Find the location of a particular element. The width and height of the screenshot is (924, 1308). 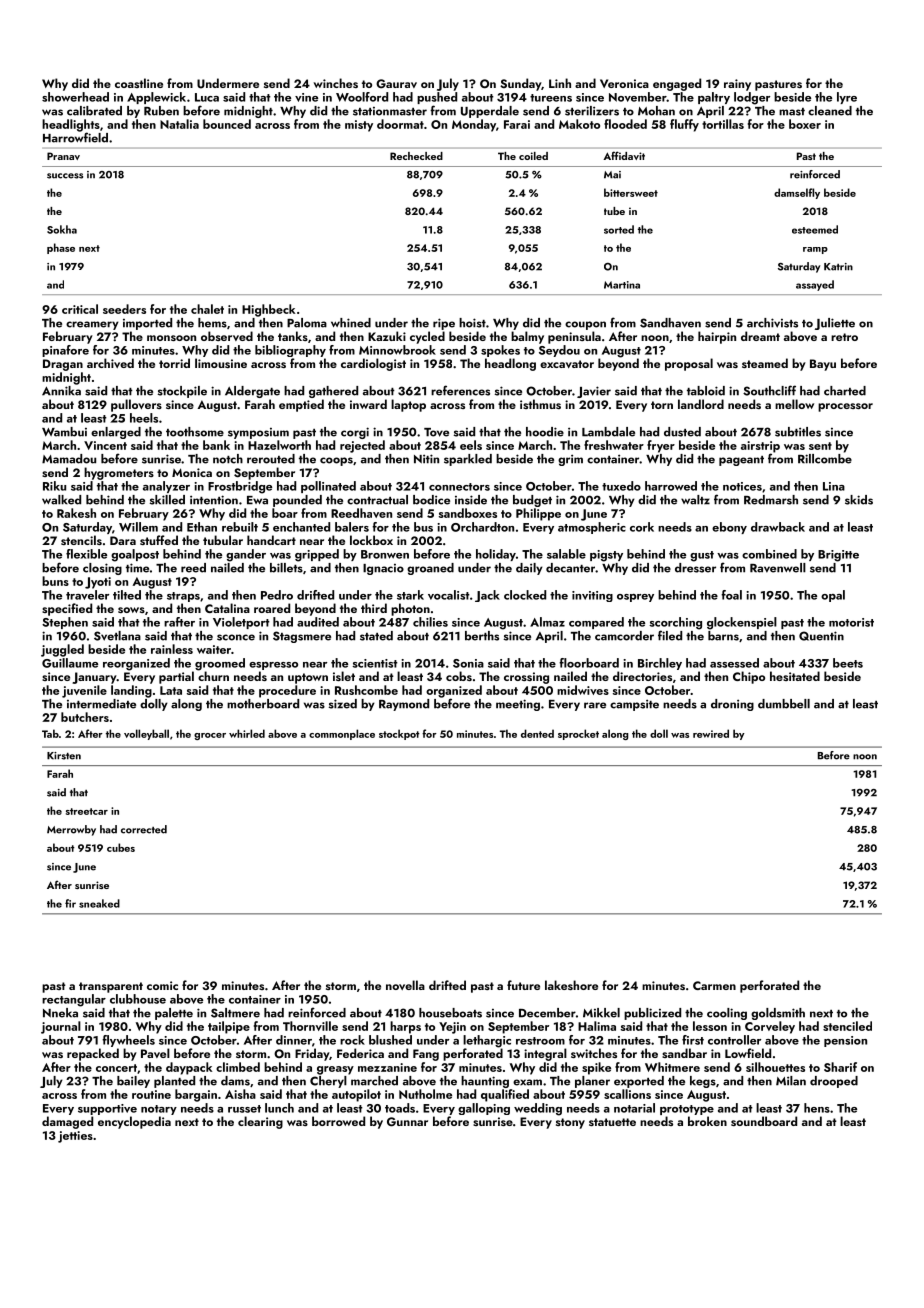

showerhead is located at coordinates (75, 97).
